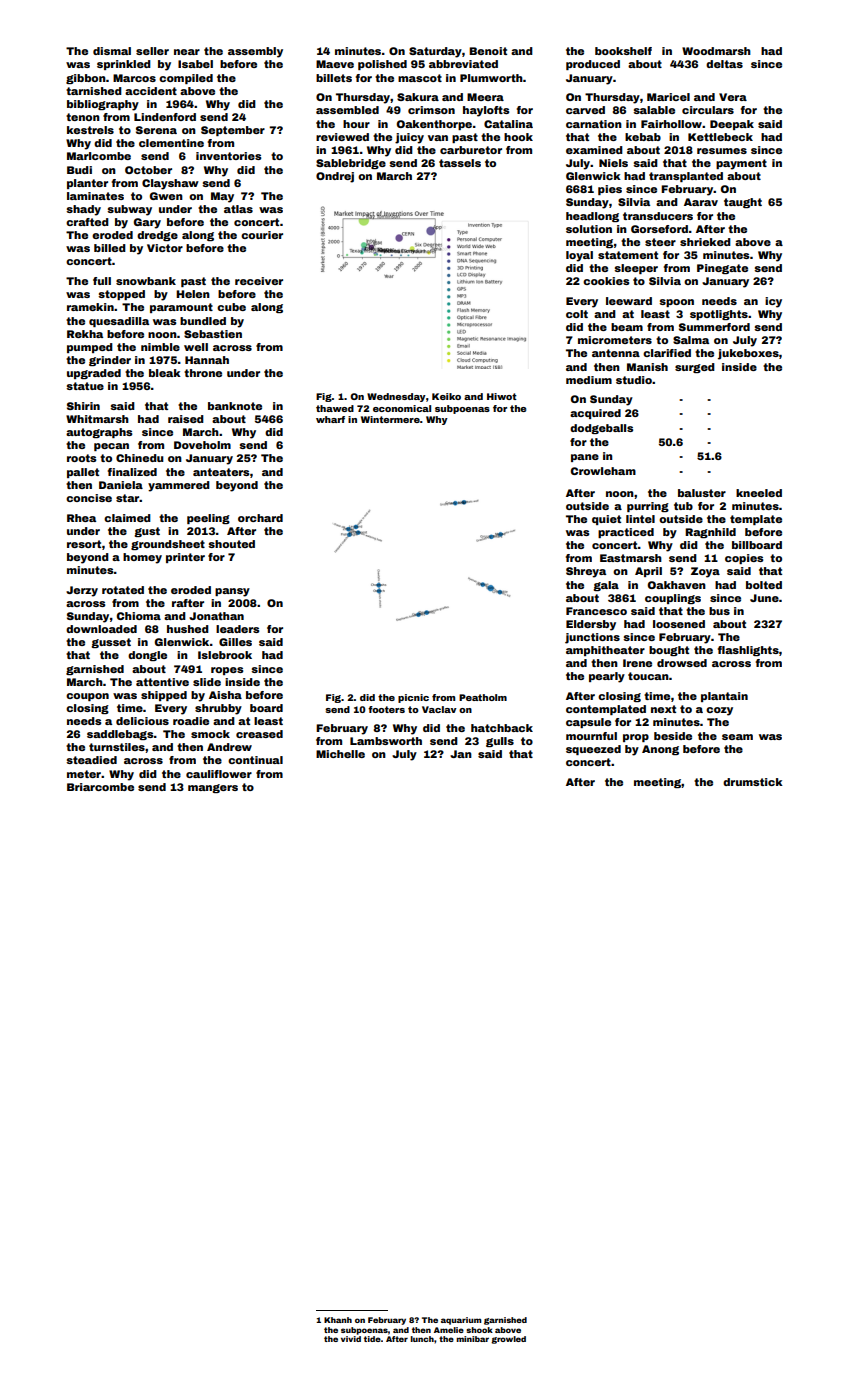 The image size is (849, 1400). What do you see at coordinates (759, 493) in the screenshot?
I see `kneeled` at bounding box center [759, 493].
